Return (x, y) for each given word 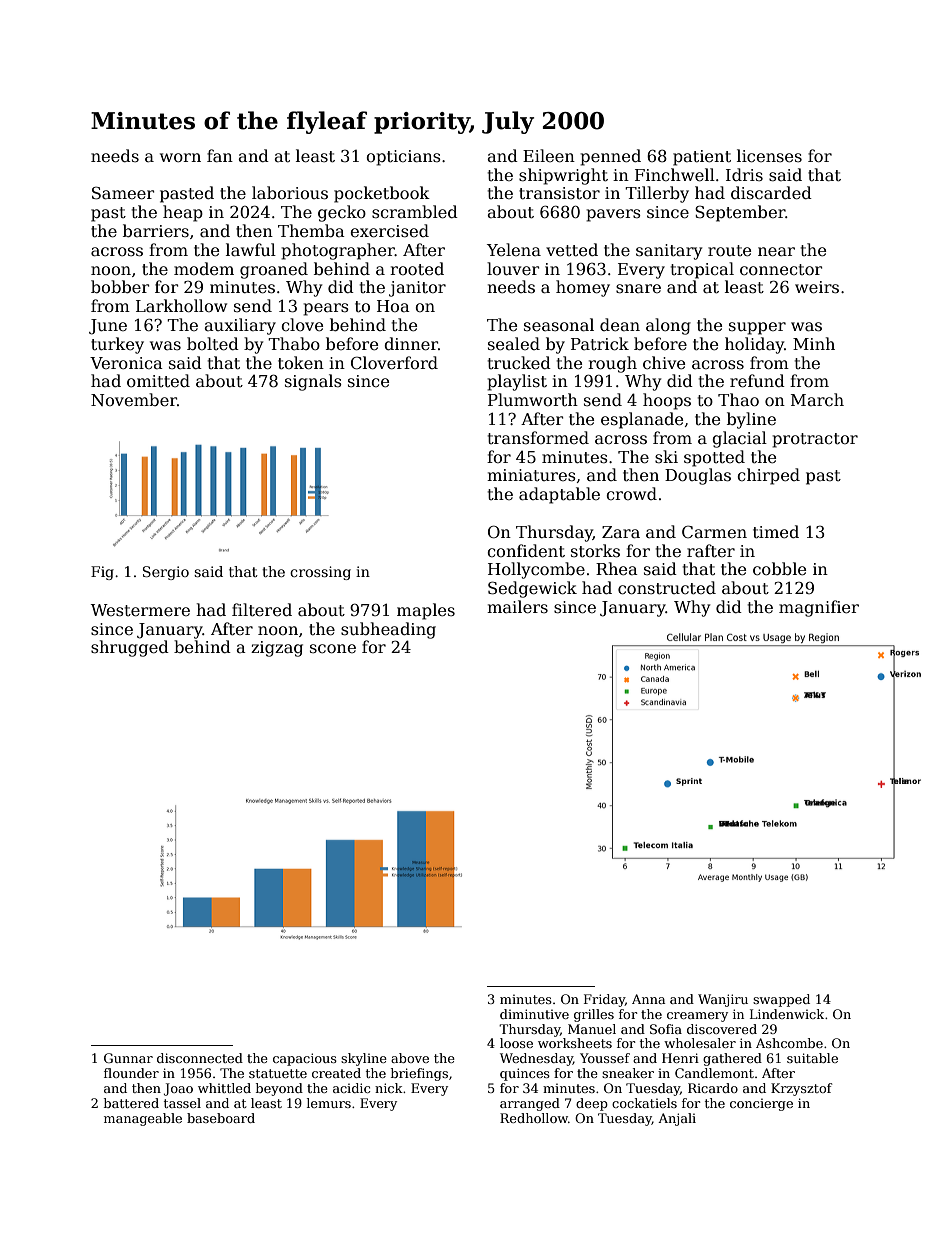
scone (333, 648)
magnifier (819, 608)
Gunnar (128, 1058)
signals (313, 382)
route (729, 251)
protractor (815, 440)
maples (426, 611)
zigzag (277, 649)
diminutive (534, 1014)
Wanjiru (723, 1000)
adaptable (559, 495)
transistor (559, 193)
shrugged (130, 648)
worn (180, 157)
